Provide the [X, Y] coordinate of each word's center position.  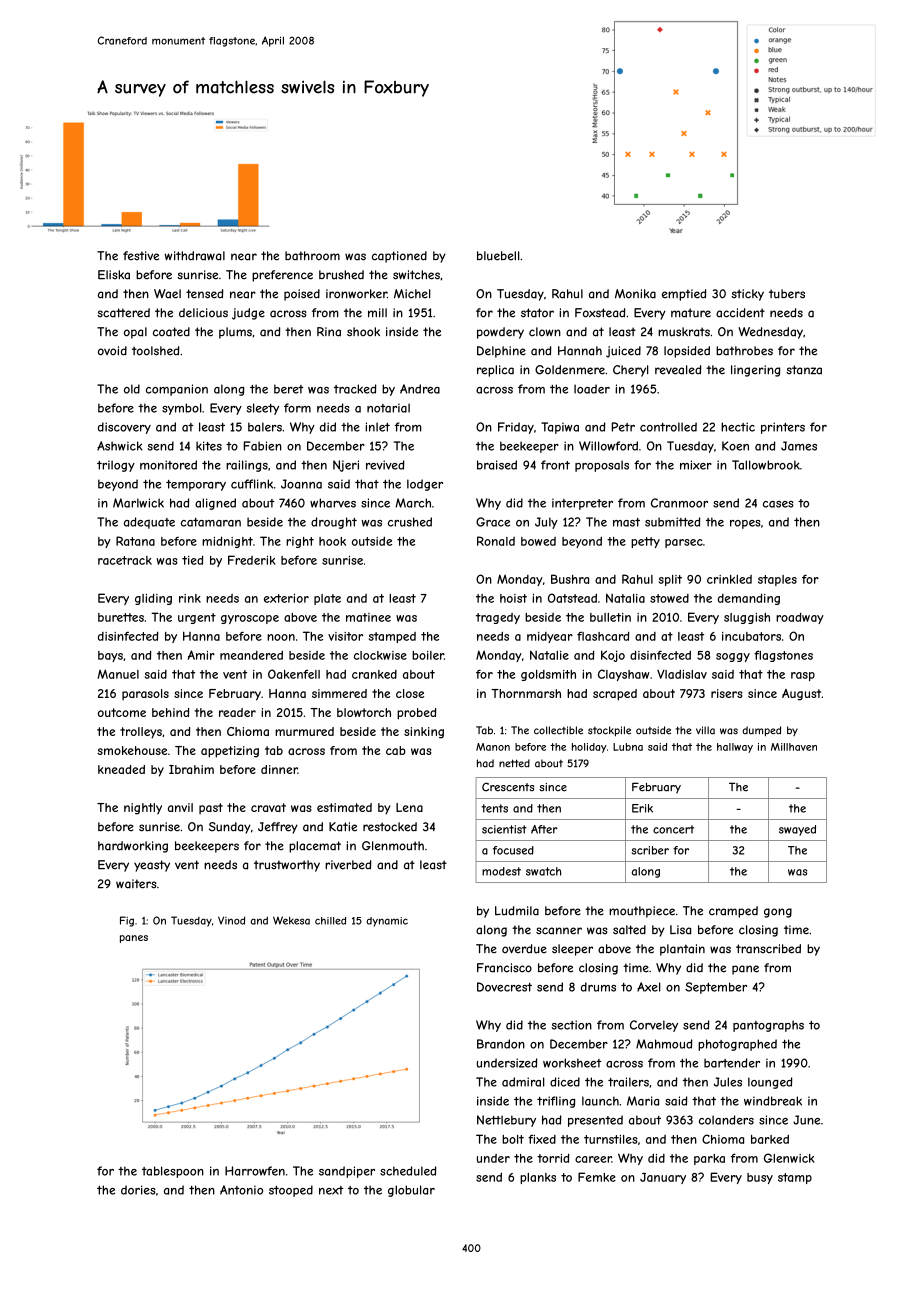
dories [138, 1190]
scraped [615, 695]
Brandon [501, 1044]
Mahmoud [664, 1044]
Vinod [231, 920]
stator [537, 313]
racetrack [125, 560]
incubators [751, 636]
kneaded [121, 769]
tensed [204, 294]
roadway [800, 618]
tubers [787, 294]
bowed [538, 541]
